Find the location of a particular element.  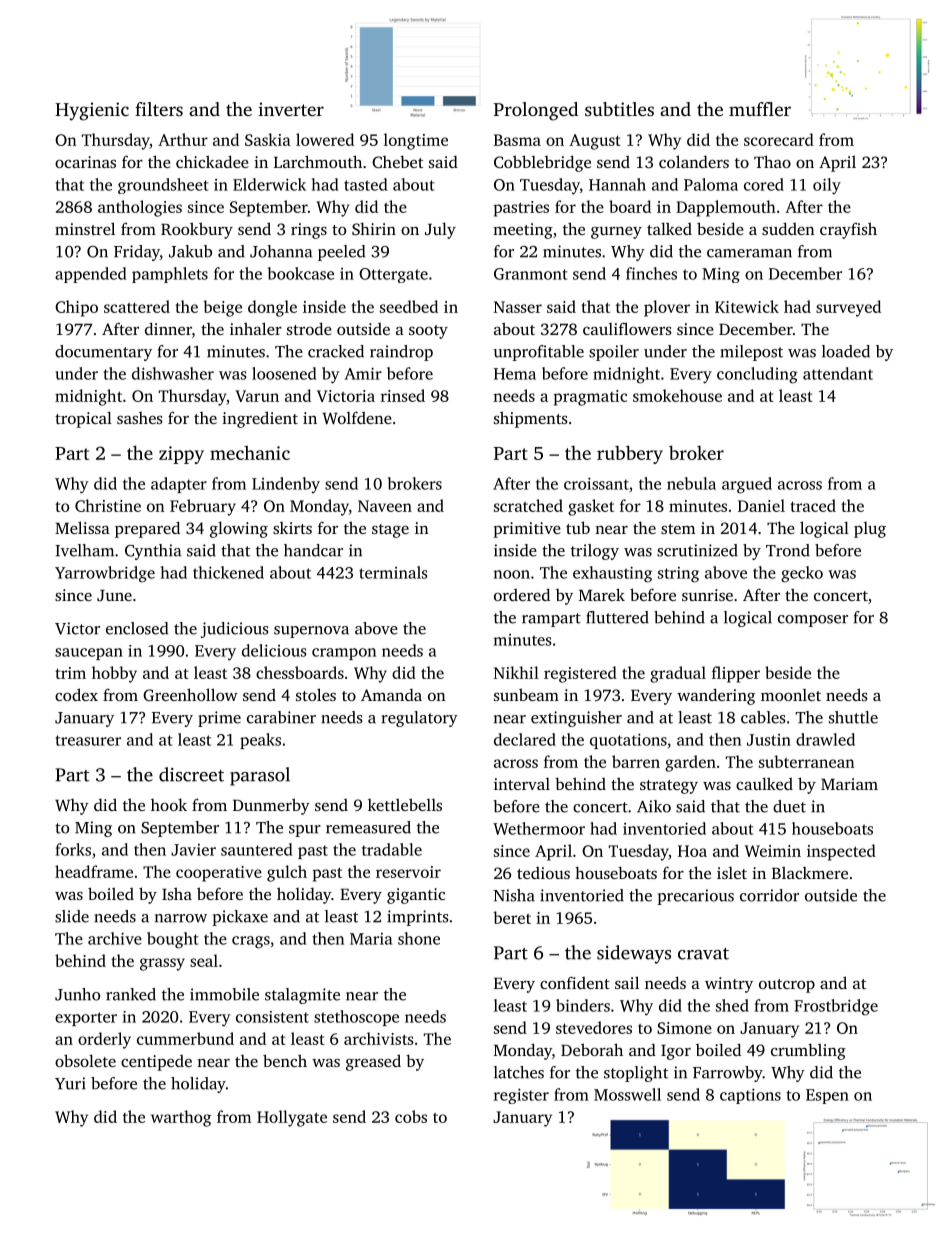

sooty is located at coordinates (428, 332).
